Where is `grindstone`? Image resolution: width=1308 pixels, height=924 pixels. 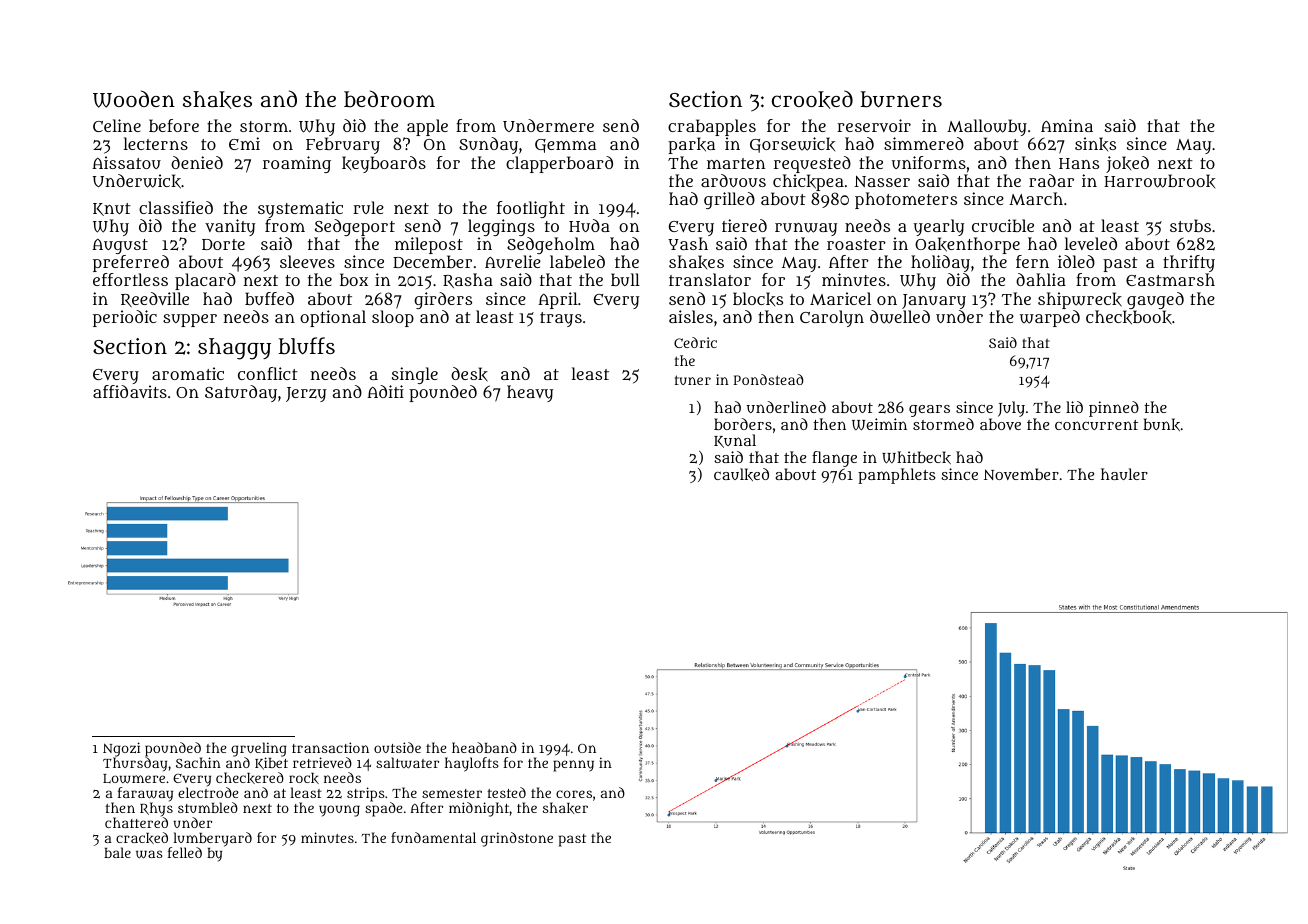 grindstone is located at coordinates (517, 839).
